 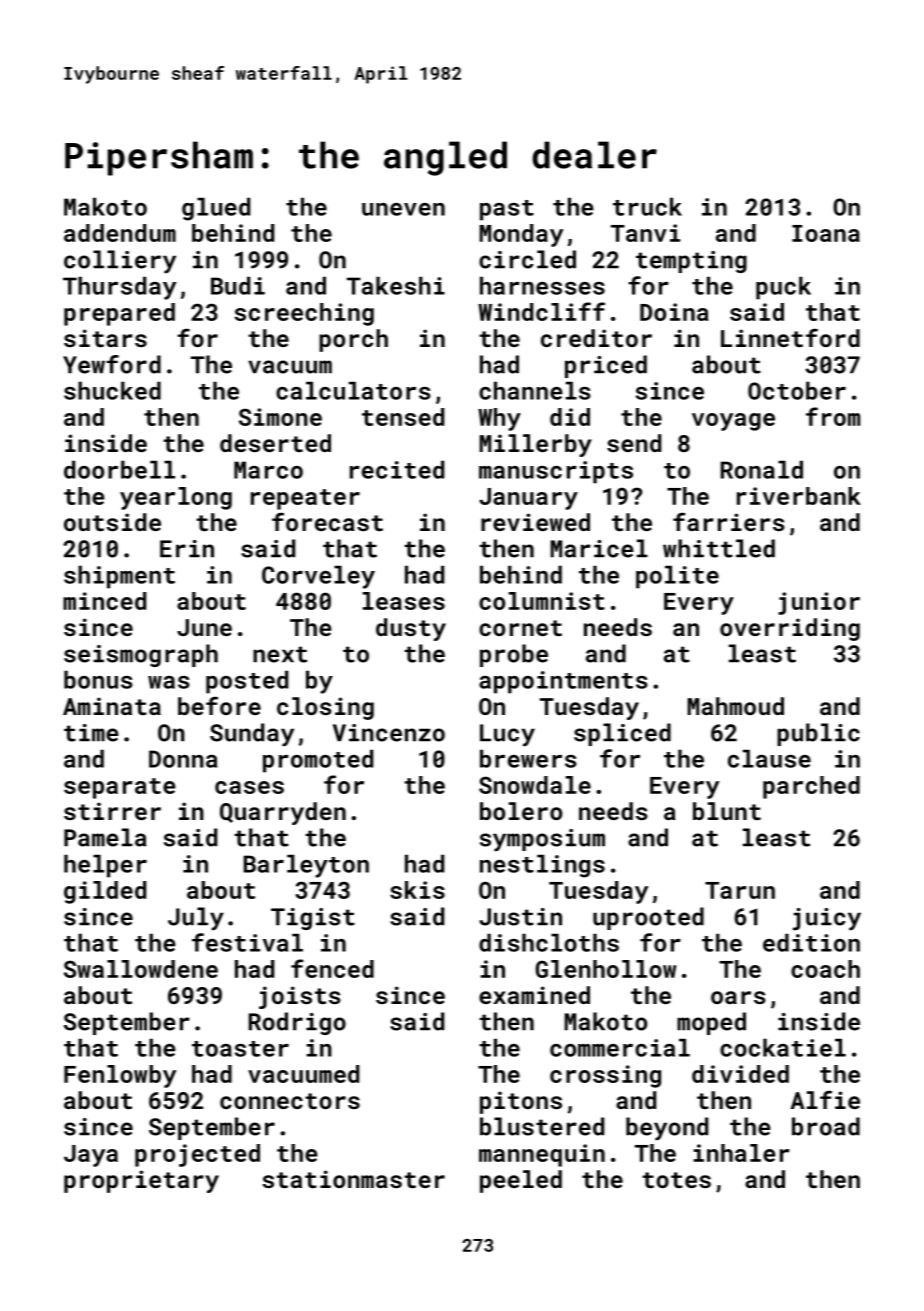 What do you see at coordinates (811, 787) in the screenshot?
I see `parched` at bounding box center [811, 787].
